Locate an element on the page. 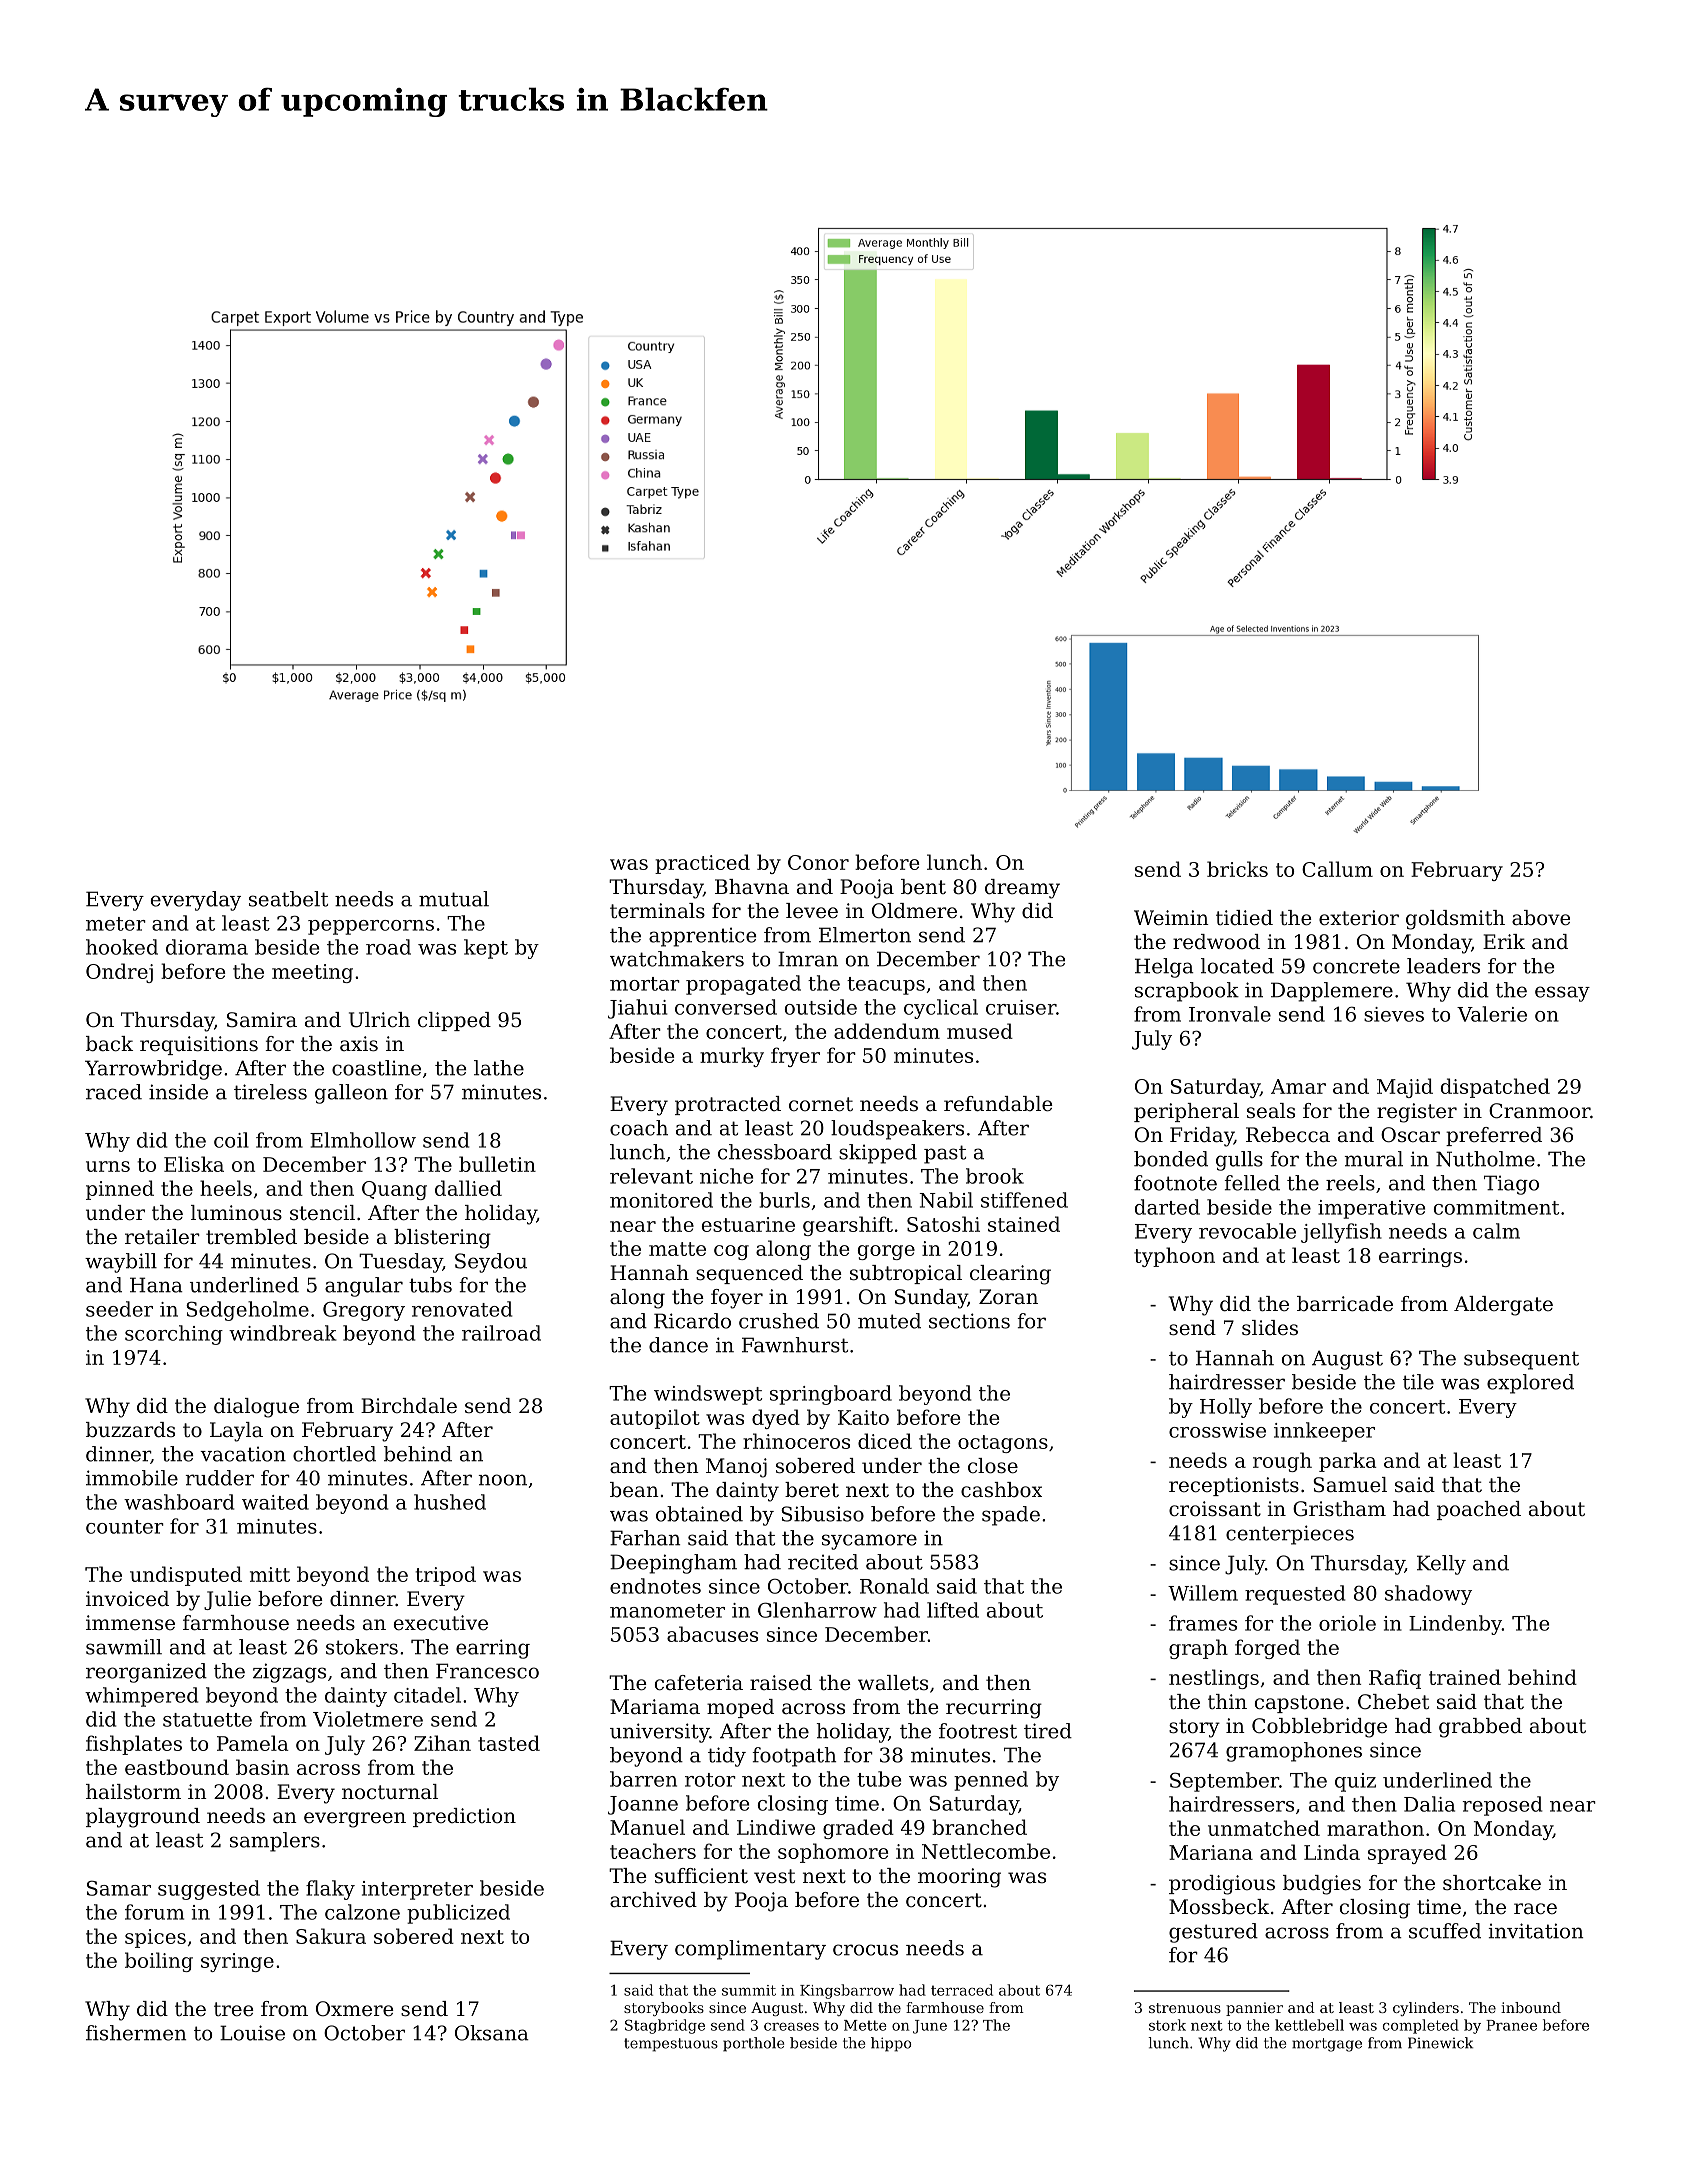 The height and width of the document is (2178, 1683). Callum is located at coordinates (1337, 869).
